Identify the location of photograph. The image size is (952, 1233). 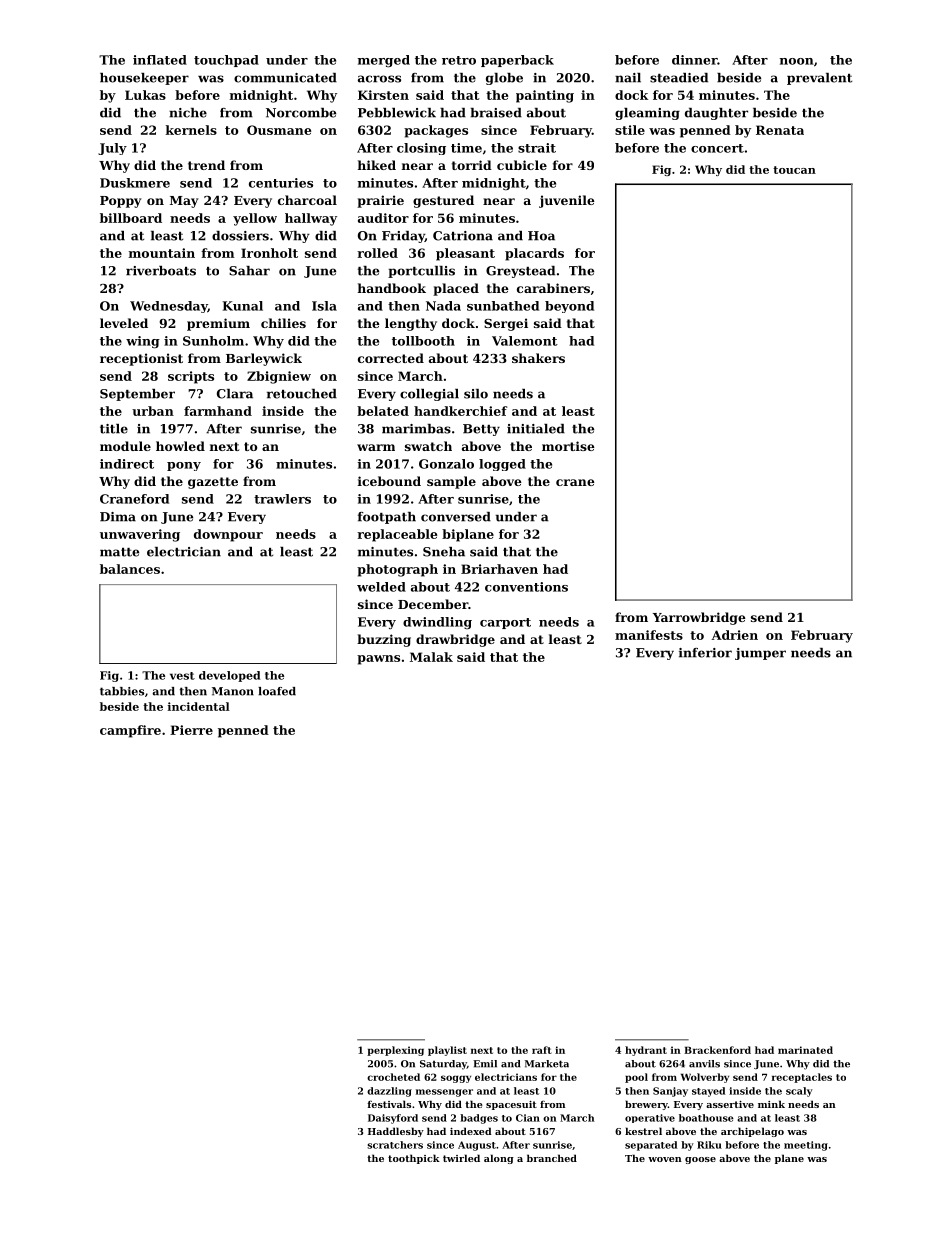
(397, 570).
